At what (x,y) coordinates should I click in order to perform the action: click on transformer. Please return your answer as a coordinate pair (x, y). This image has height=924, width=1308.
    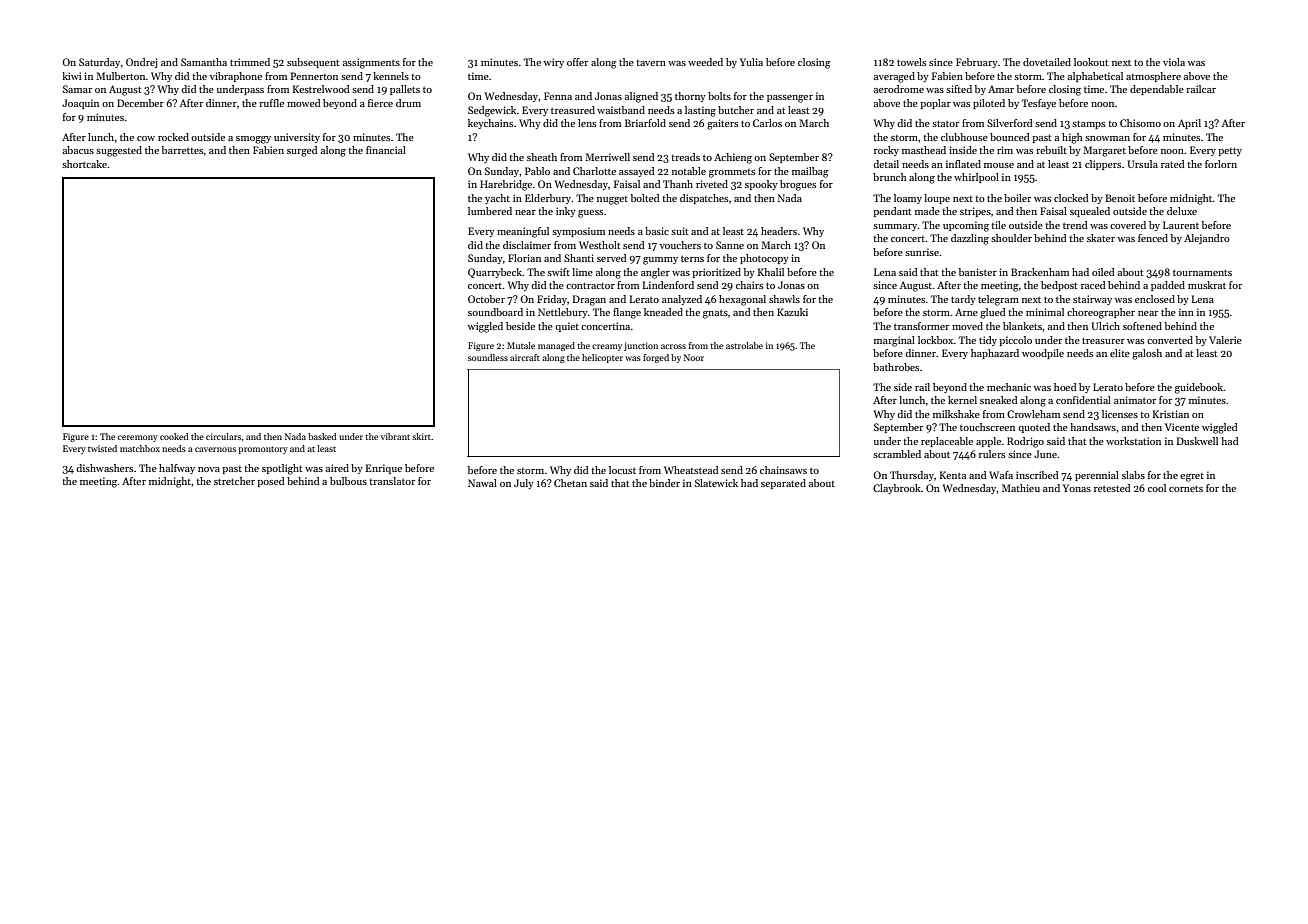
    Looking at the image, I should click on (921, 326).
